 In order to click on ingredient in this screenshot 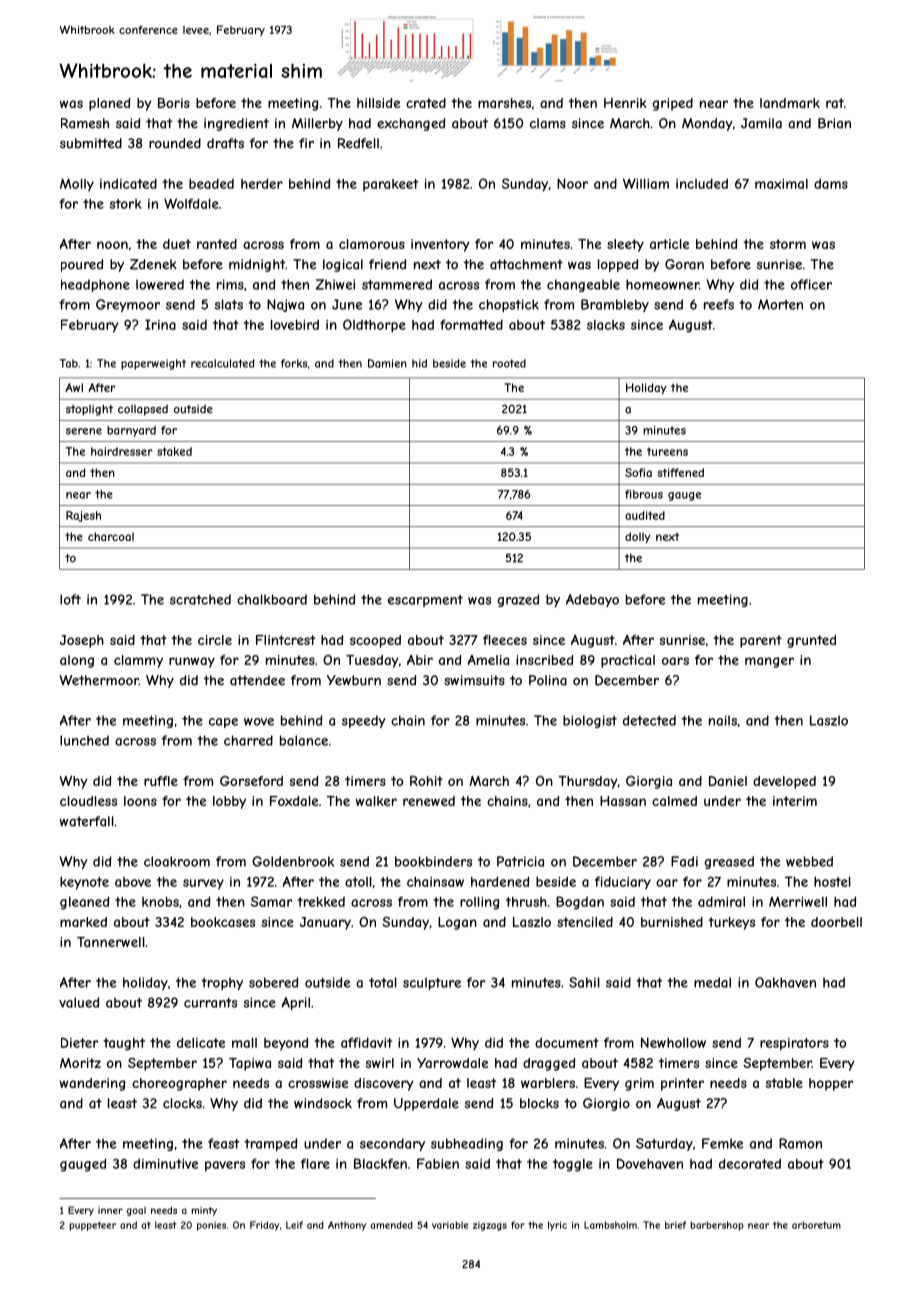, I will do `click(236, 124)`.
